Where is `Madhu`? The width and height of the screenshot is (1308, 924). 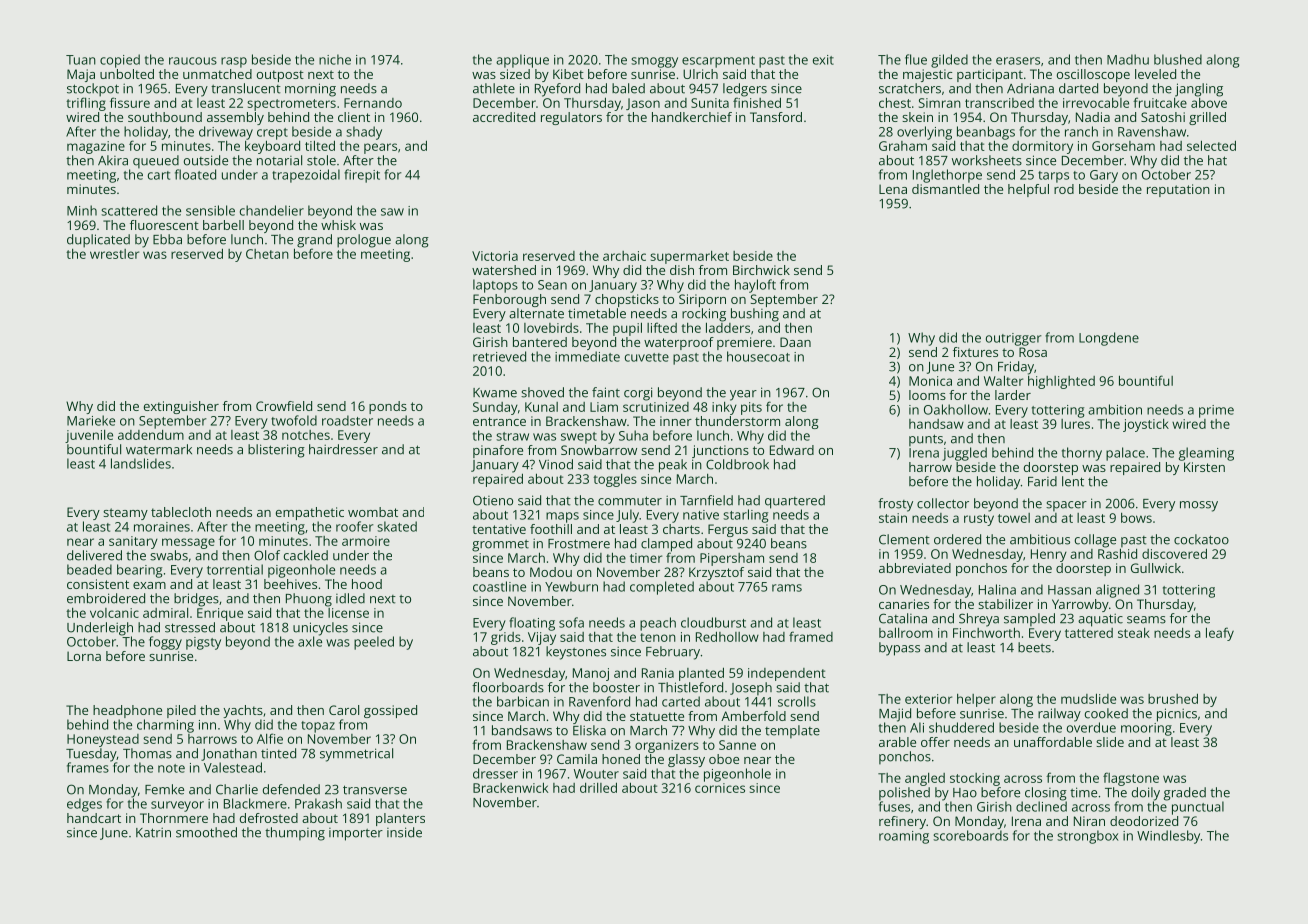
Madhu is located at coordinates (1128, 59).
